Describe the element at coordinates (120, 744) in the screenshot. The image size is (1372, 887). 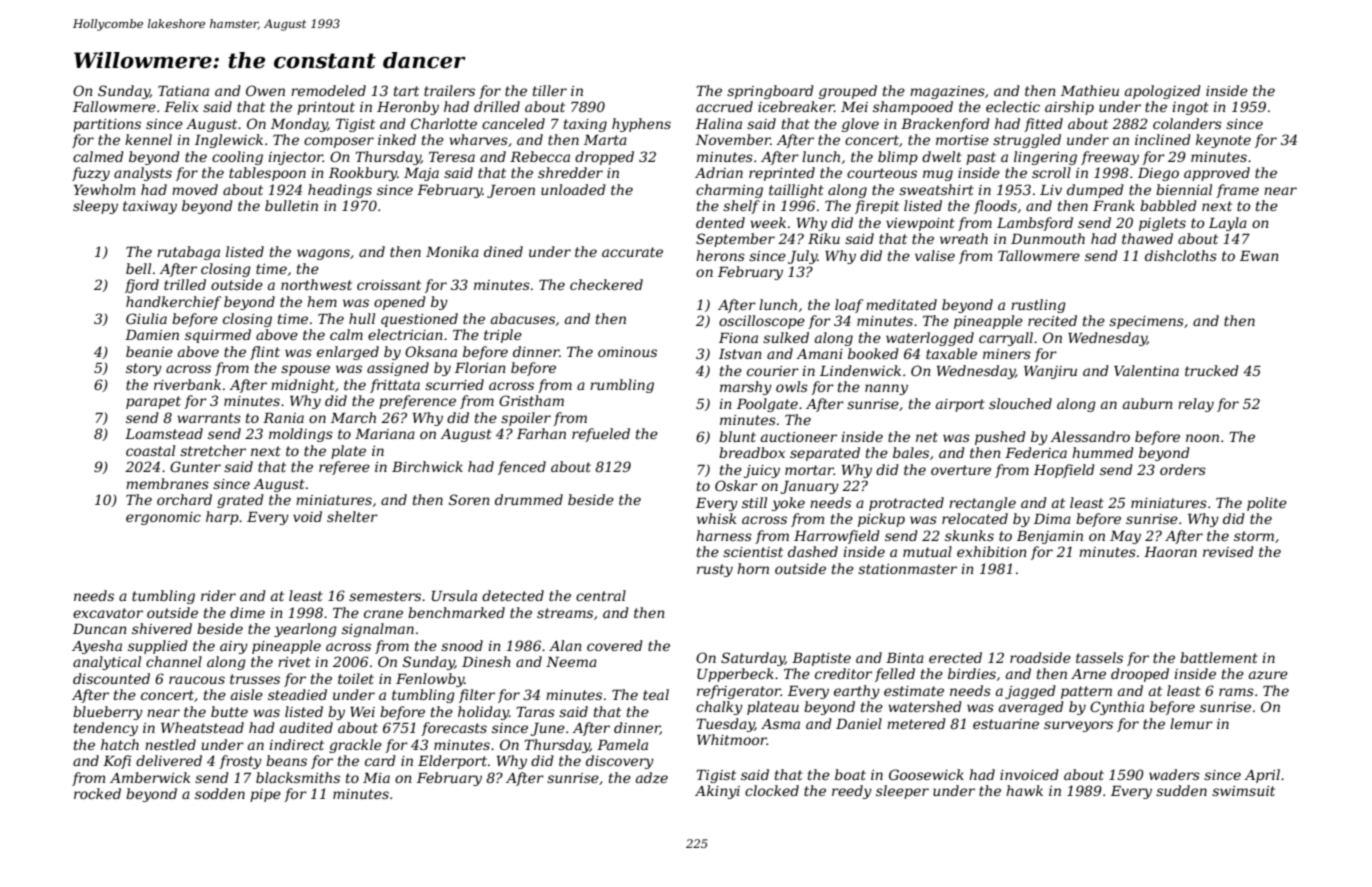
I see `hatch` at that location.
